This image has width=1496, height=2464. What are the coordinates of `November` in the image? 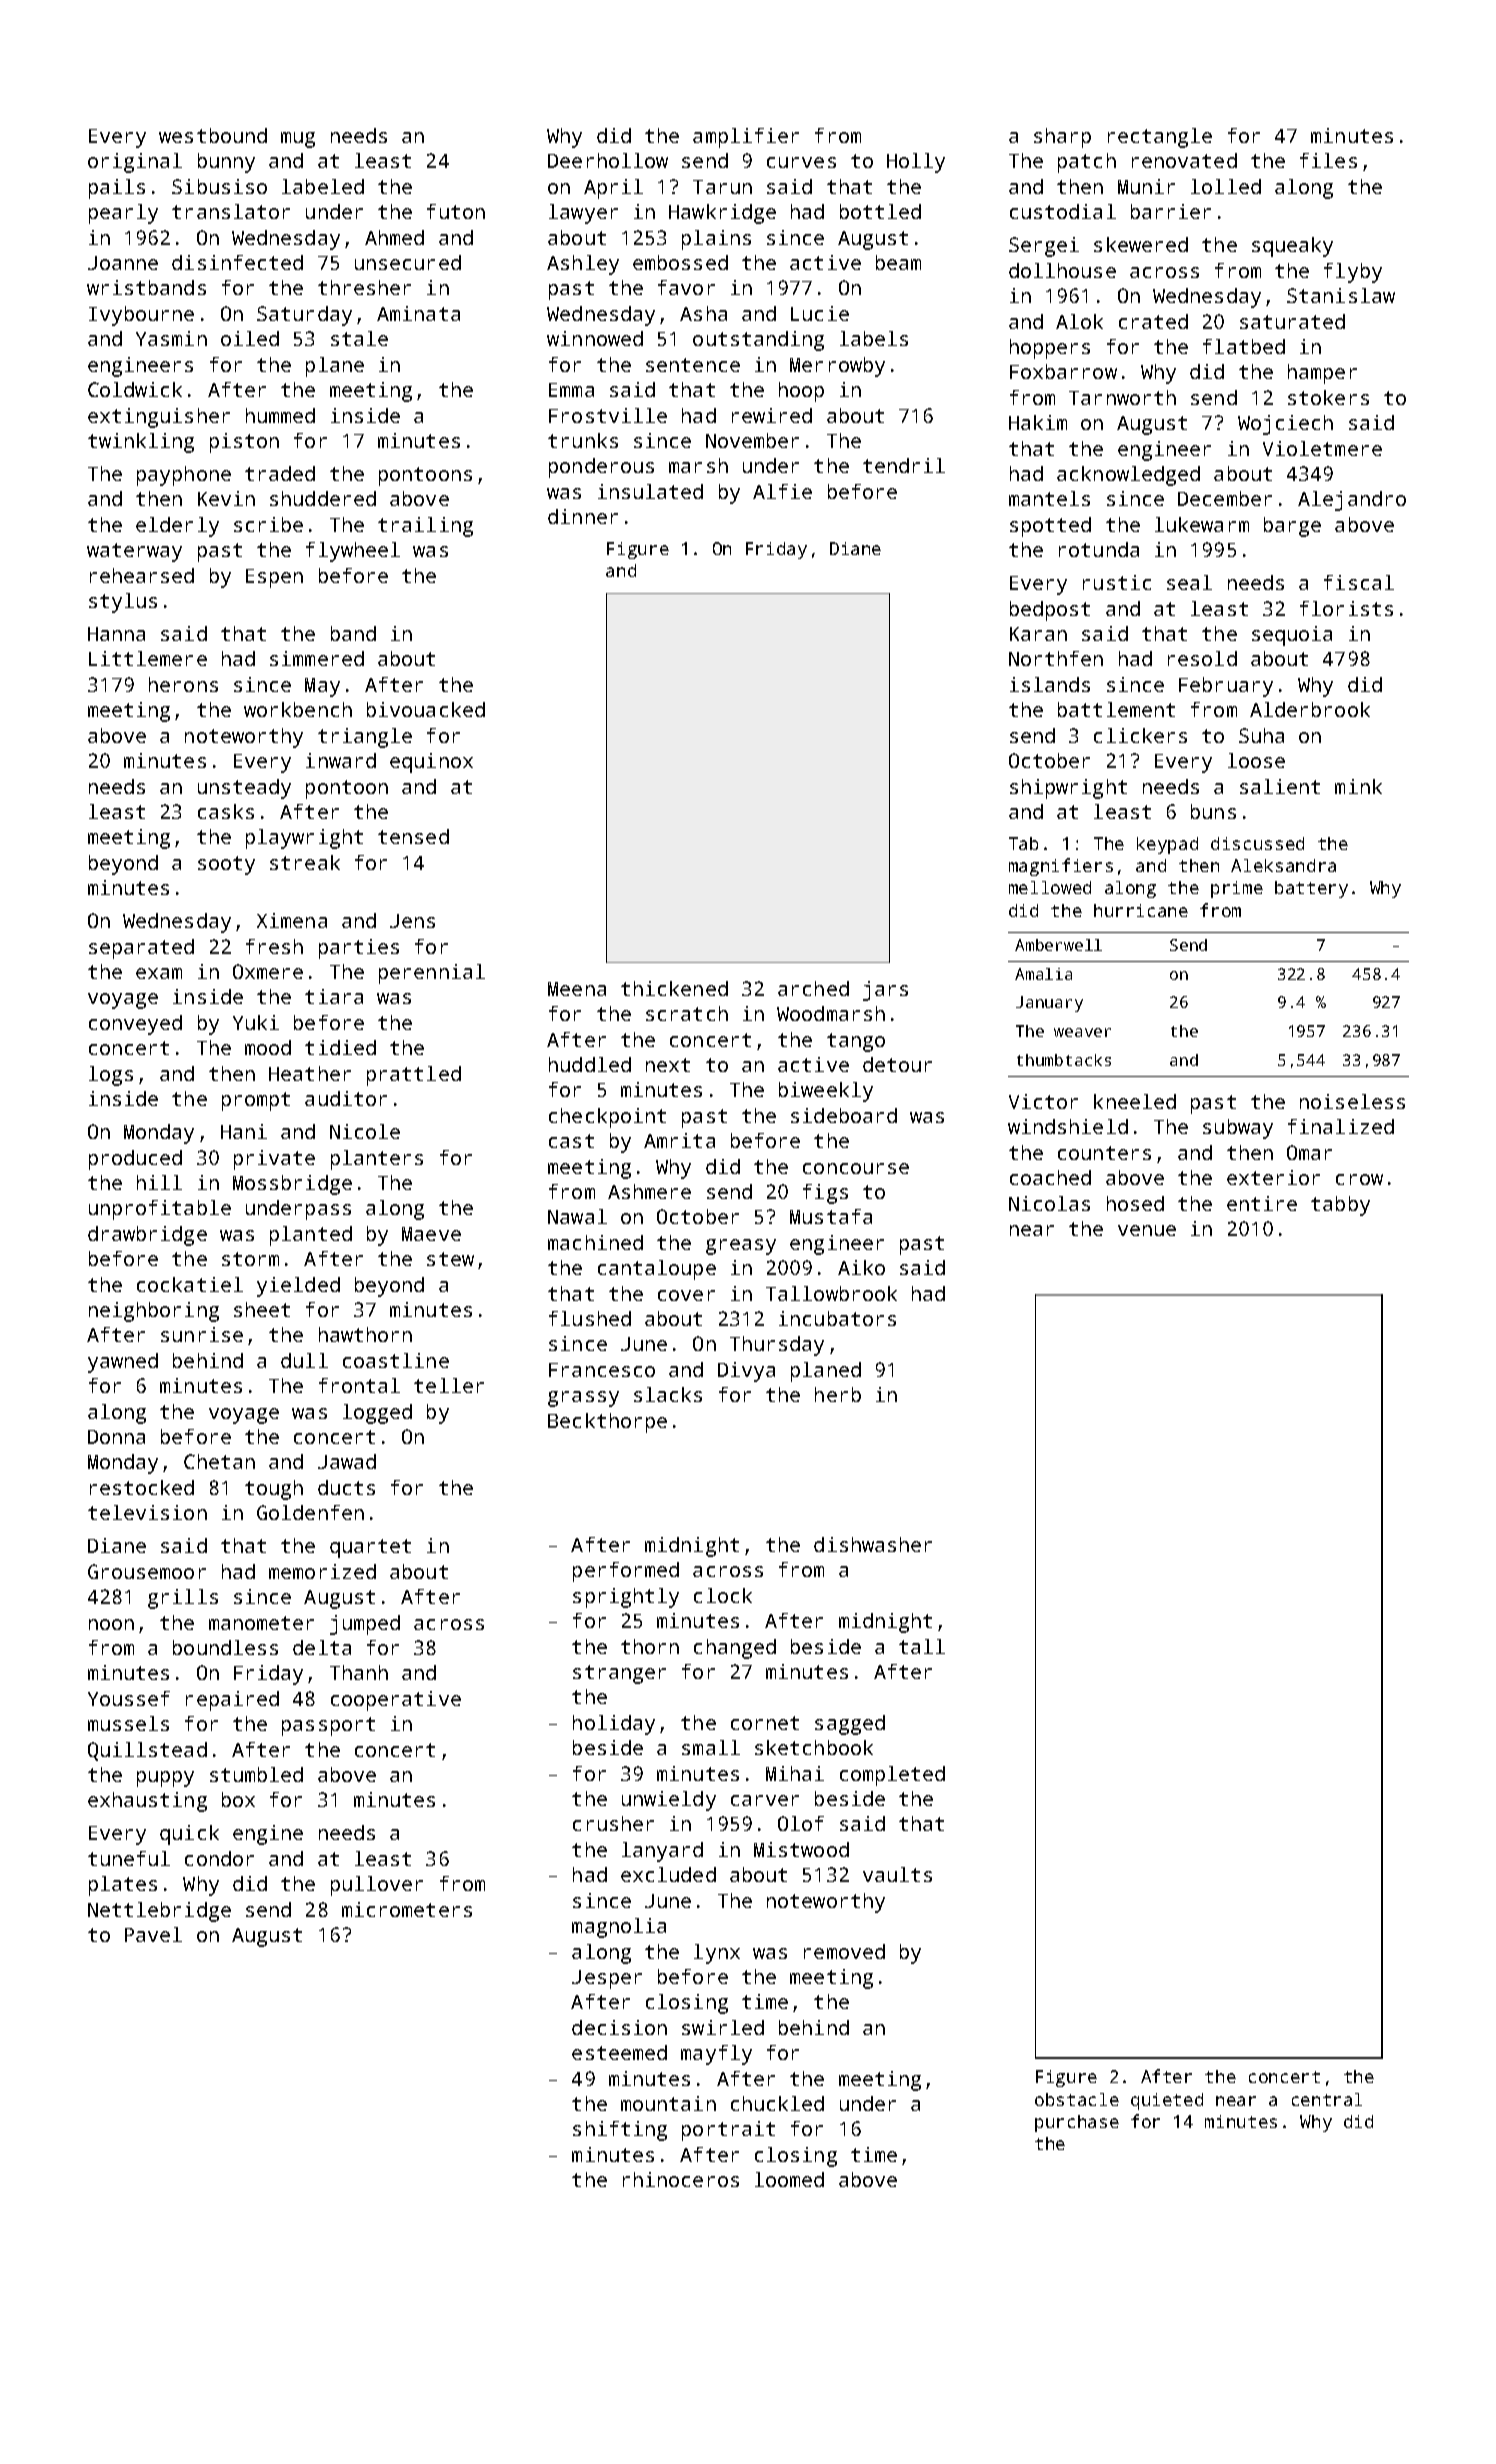 It's located at (752, 440).
